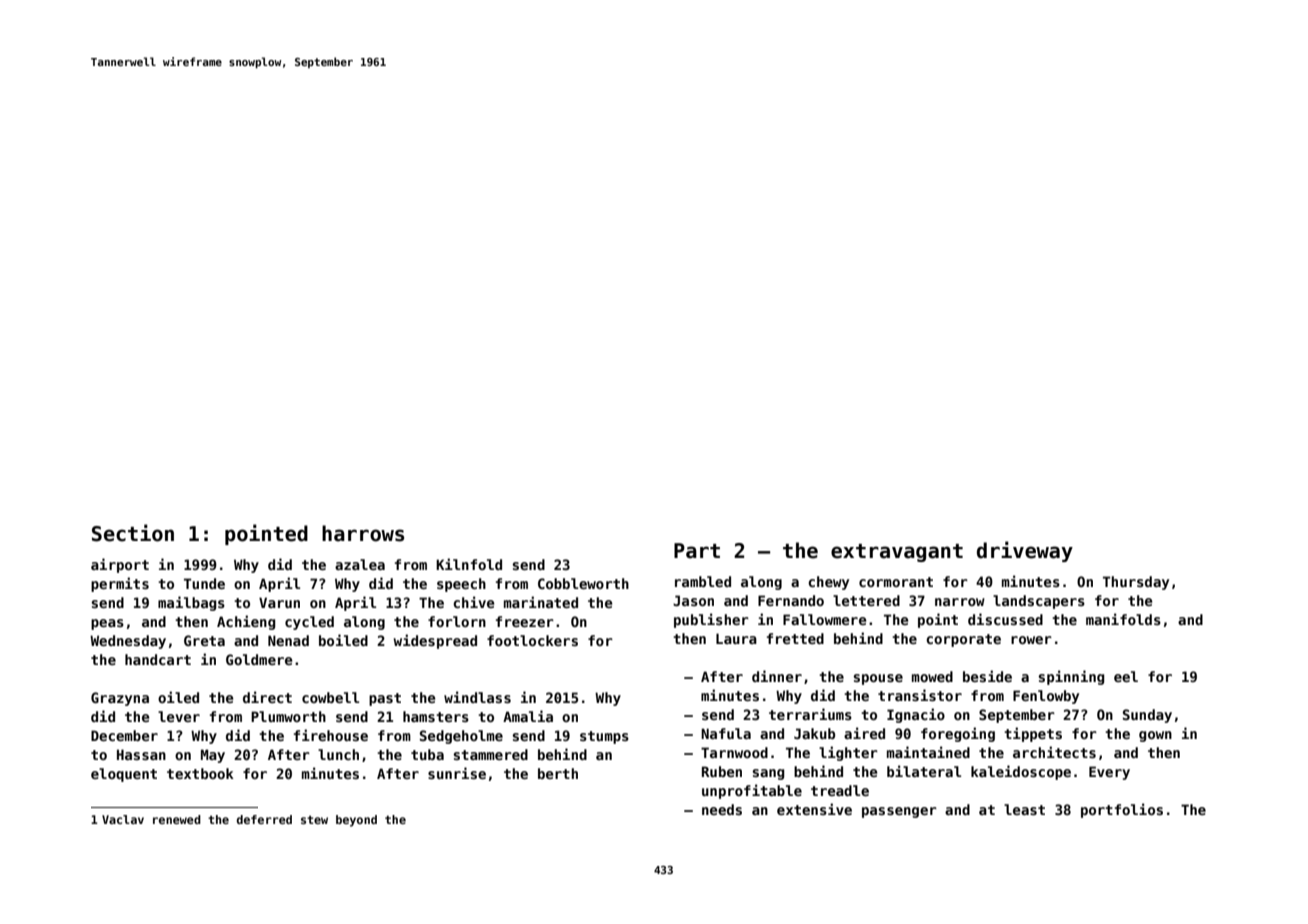 This screenshot has width=1308, height=924. What do you see at coordinates (356, 821) in the screenshot?
I see `beyond` at bounding box center [356, 821].
